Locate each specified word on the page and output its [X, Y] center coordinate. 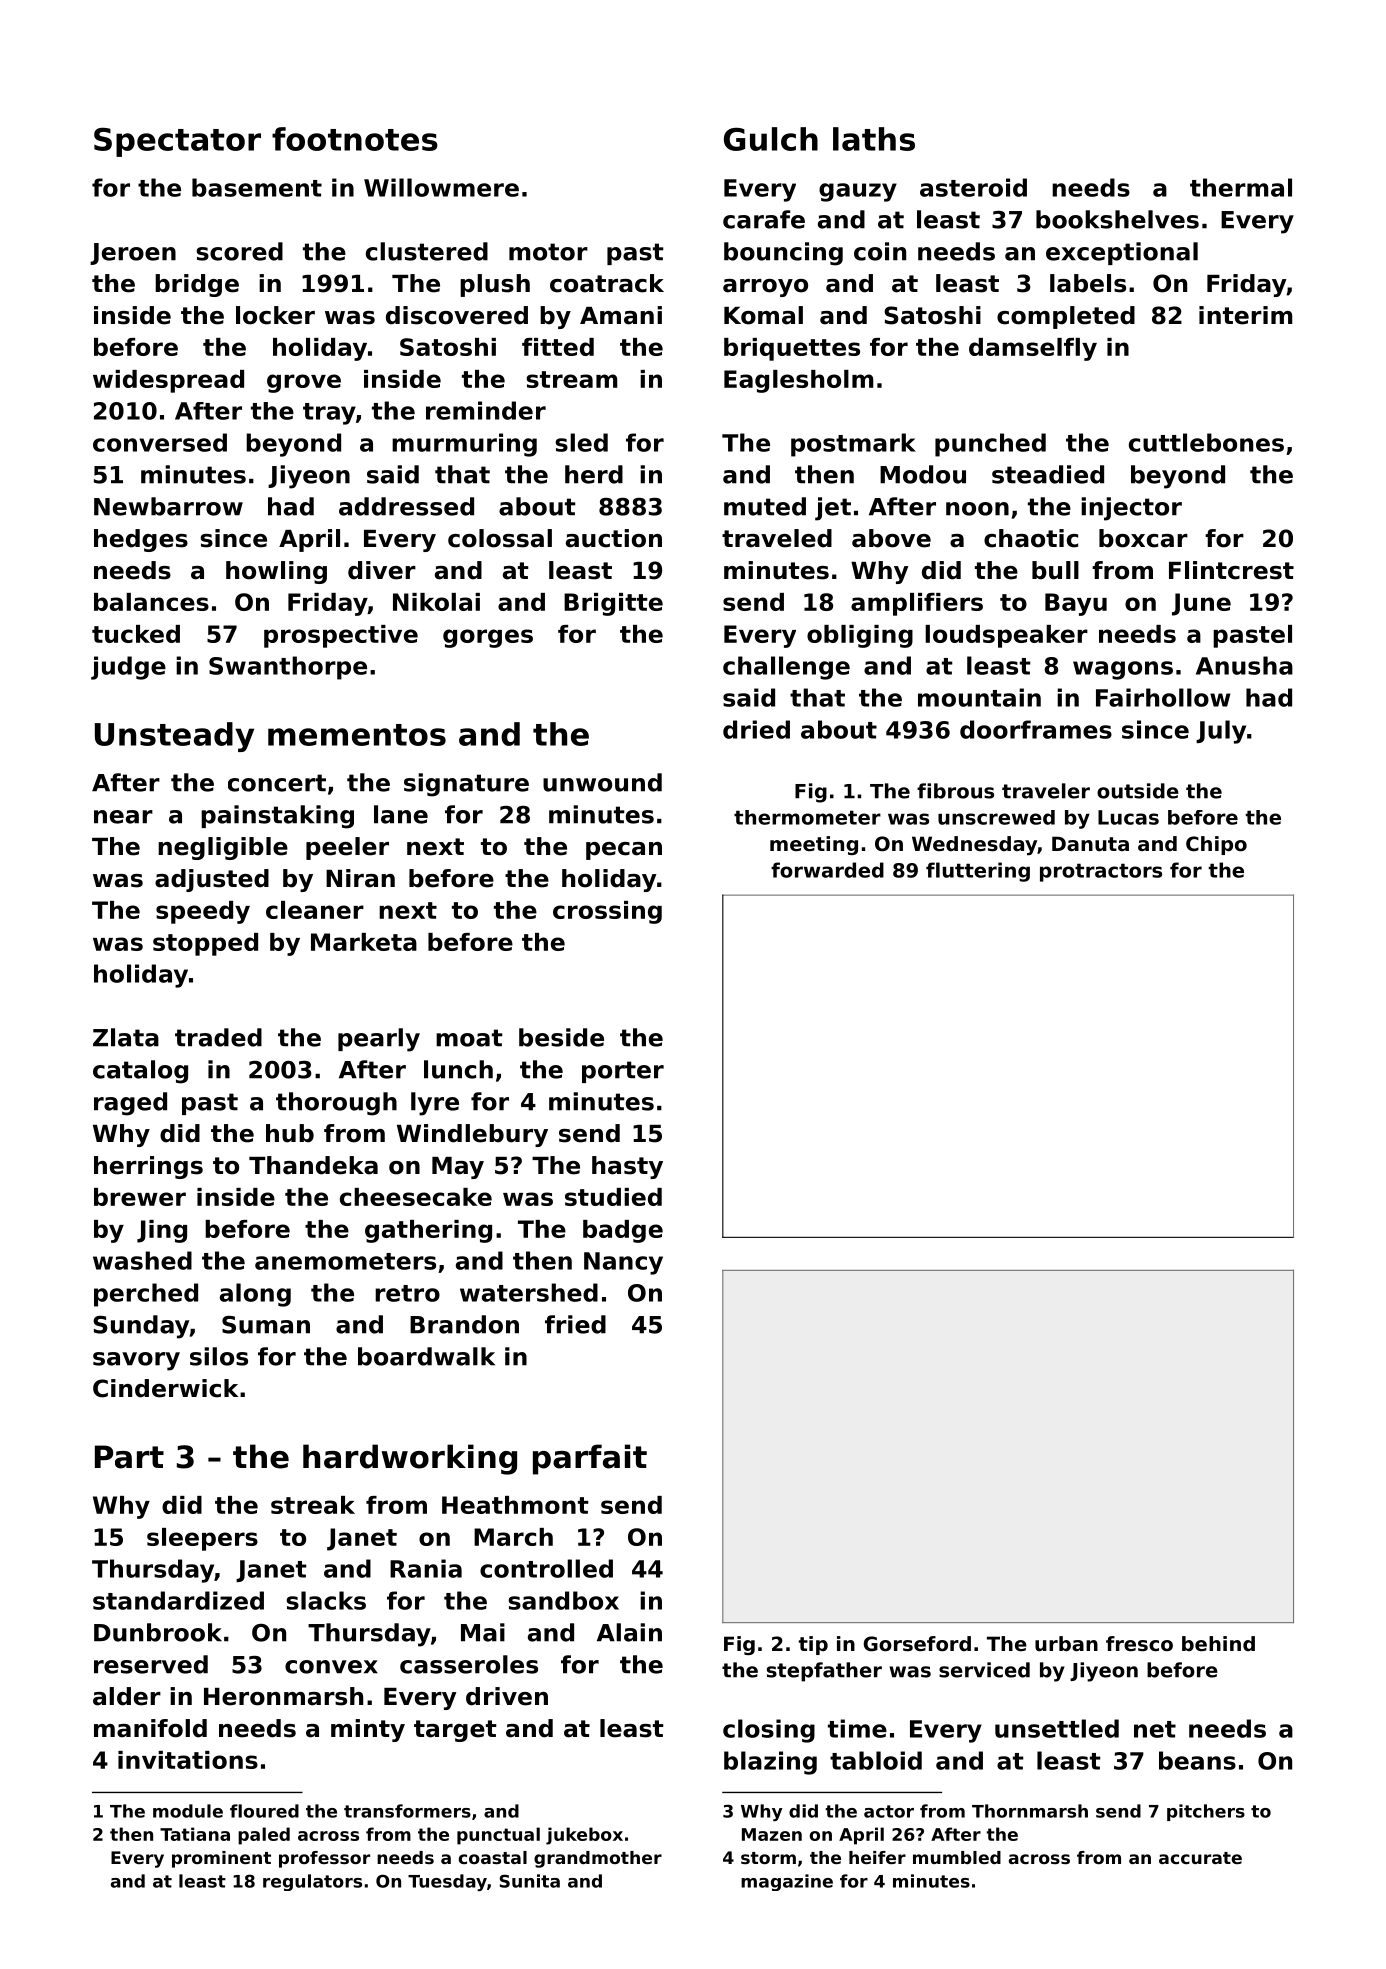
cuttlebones [1206, 442]
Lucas [1128, 817]
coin [880, 251]
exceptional [1122, 253]
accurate [1200, 1858]
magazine [787, 1882]
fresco [1139, 1644]
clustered [427, 251]
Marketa [364, 942]
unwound [602, 782]
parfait [590, 1459]
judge [128, 668]
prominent [221, 1859]
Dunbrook [158, 1632]
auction [614, 538]
